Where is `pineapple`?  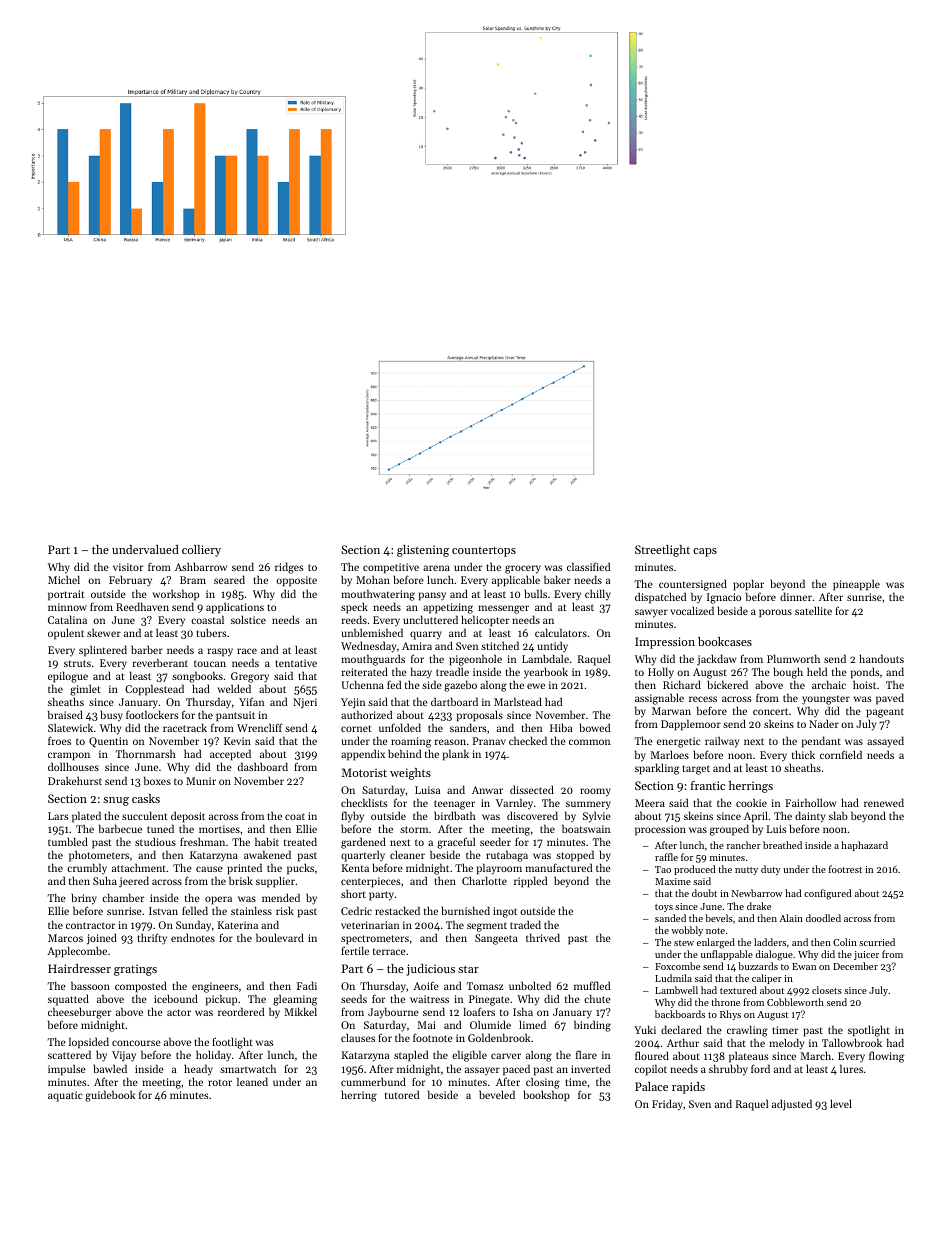 pineapple is located at coordinates (856, 585).
